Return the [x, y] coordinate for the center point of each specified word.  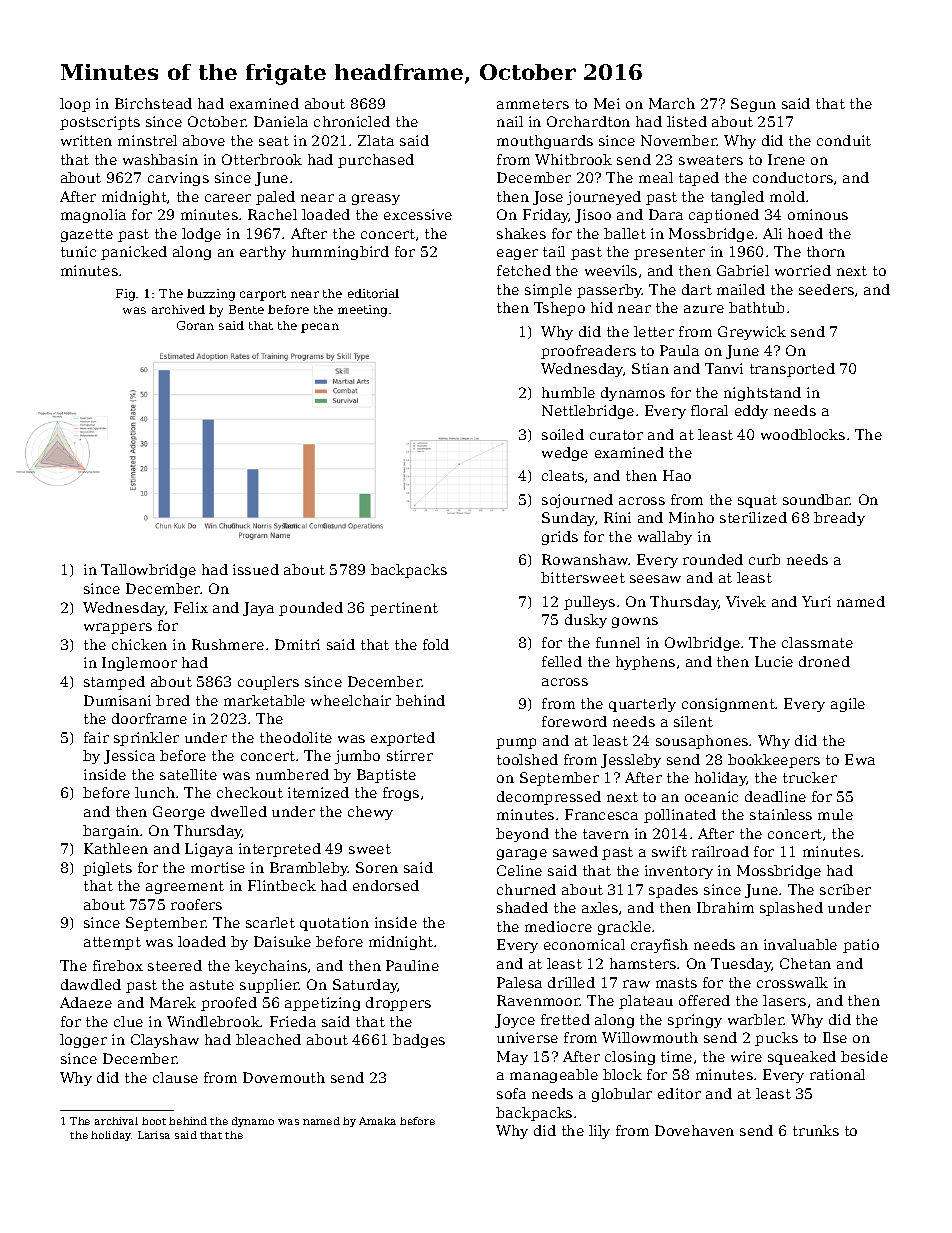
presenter [669, 253]
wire [746, 1056]
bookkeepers [774, 761]
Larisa [154, 1135]
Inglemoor [139, 664]
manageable [554, 1076]
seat [274, 141]
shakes [521, 233]
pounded [311, 609]
